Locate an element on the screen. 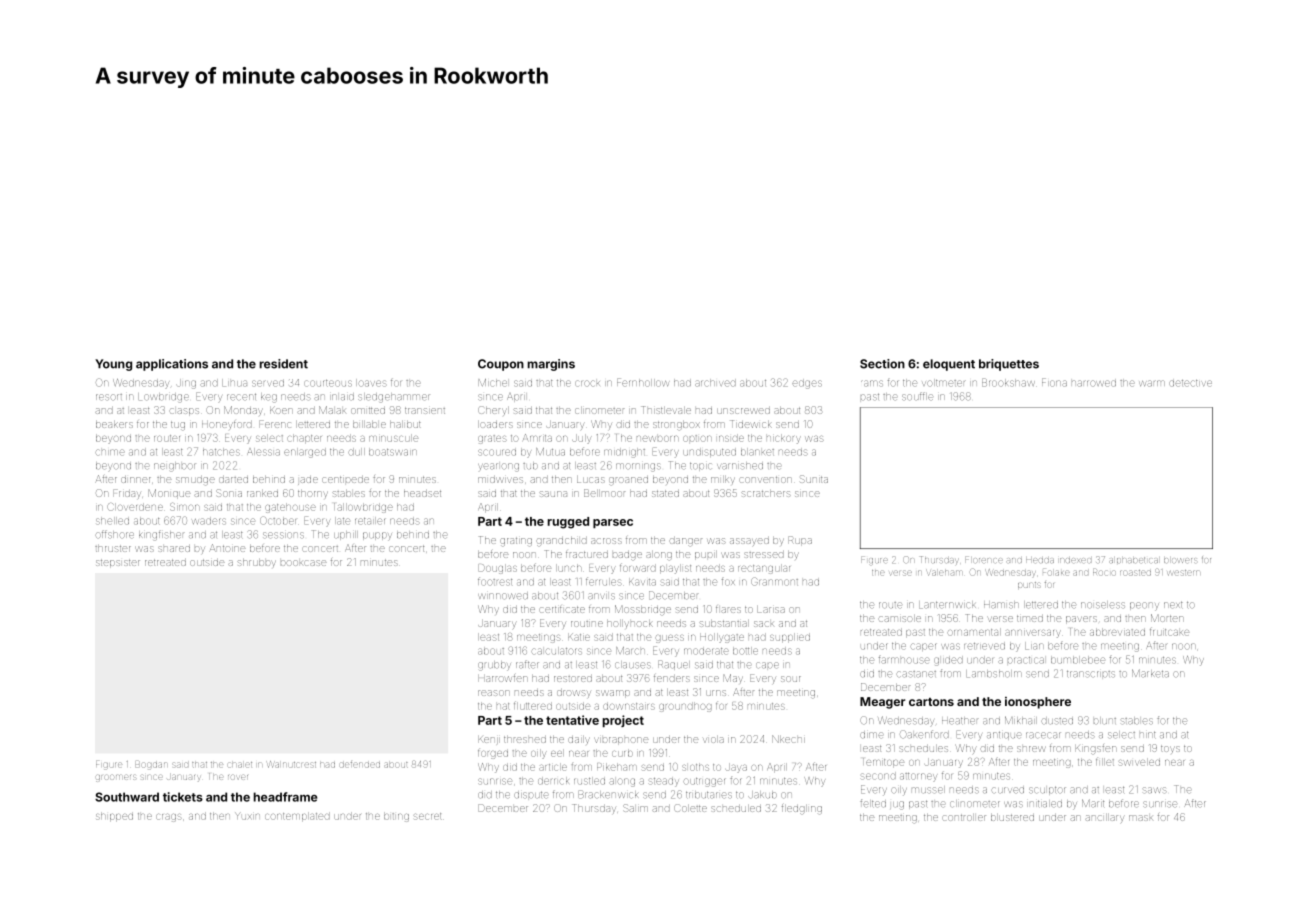 This screenshot has height=924, width=1308. scoured is located at coordinates (497, 452).
